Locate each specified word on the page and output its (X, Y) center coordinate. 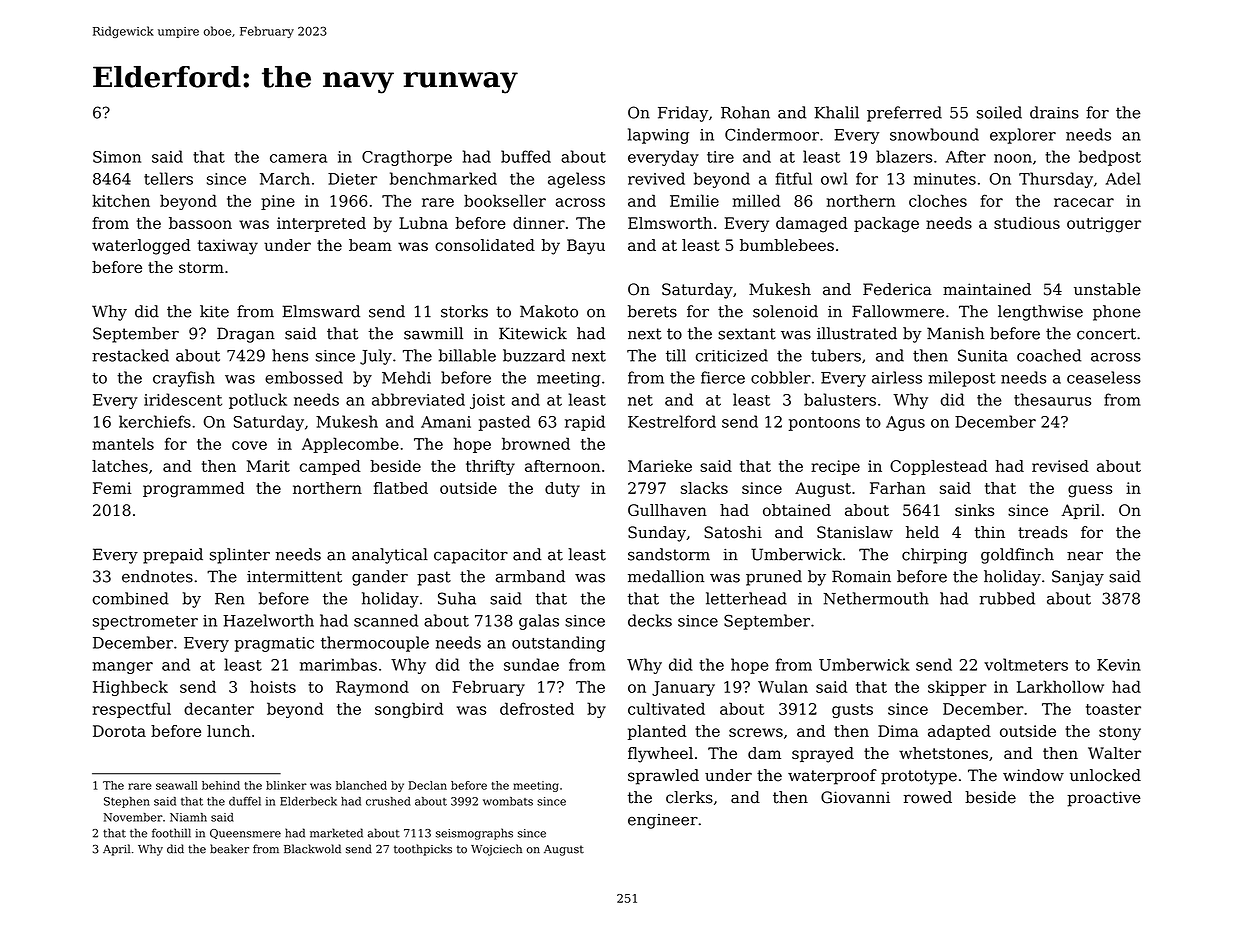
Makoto (549, 311)
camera (298, 158)
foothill (171, 833)
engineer (663, 821)
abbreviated (418, 399)
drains (1054, 112)
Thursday (1056, 180)
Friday (683, 114)
